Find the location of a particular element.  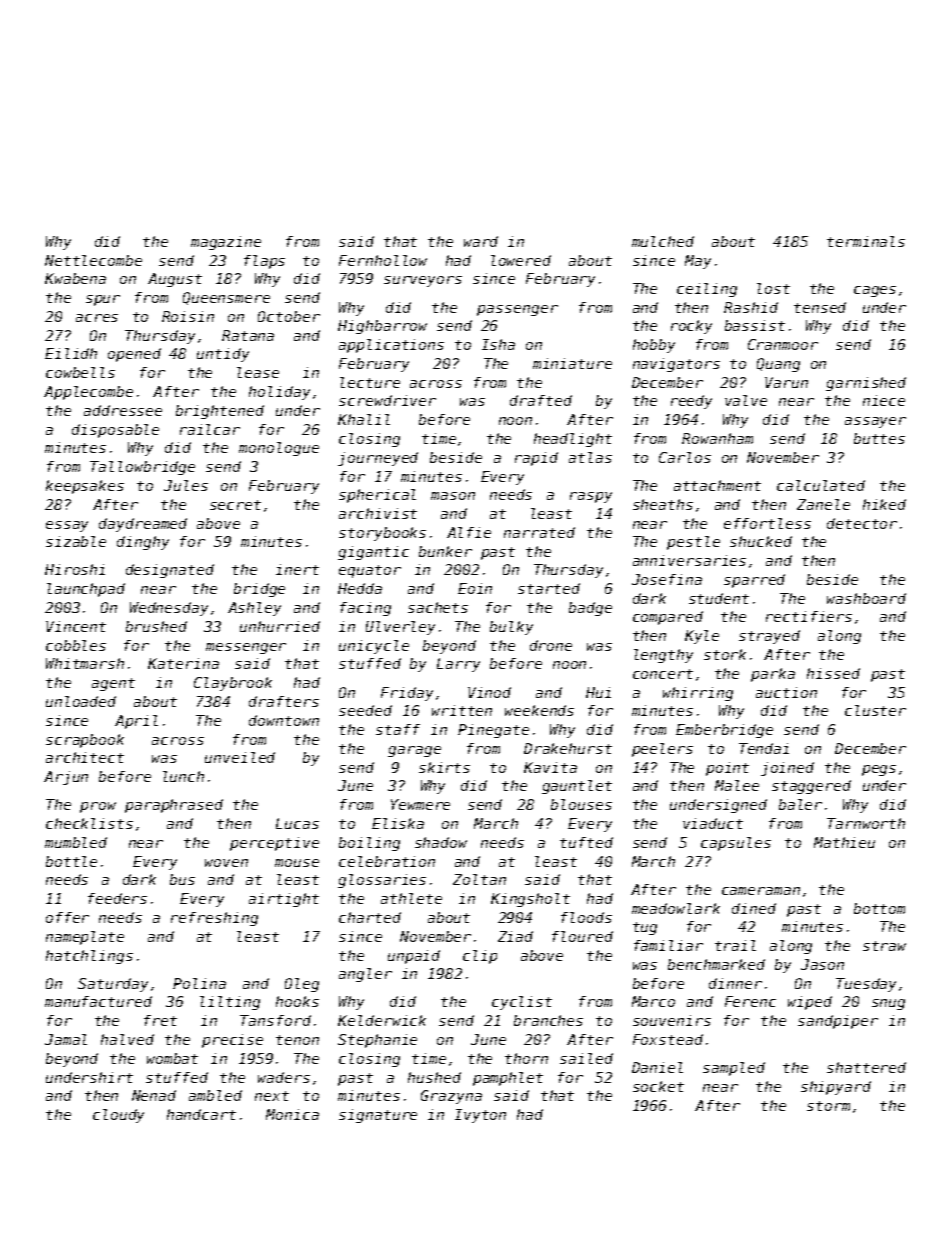

cloudy is located at coordinates (118, 1116).
